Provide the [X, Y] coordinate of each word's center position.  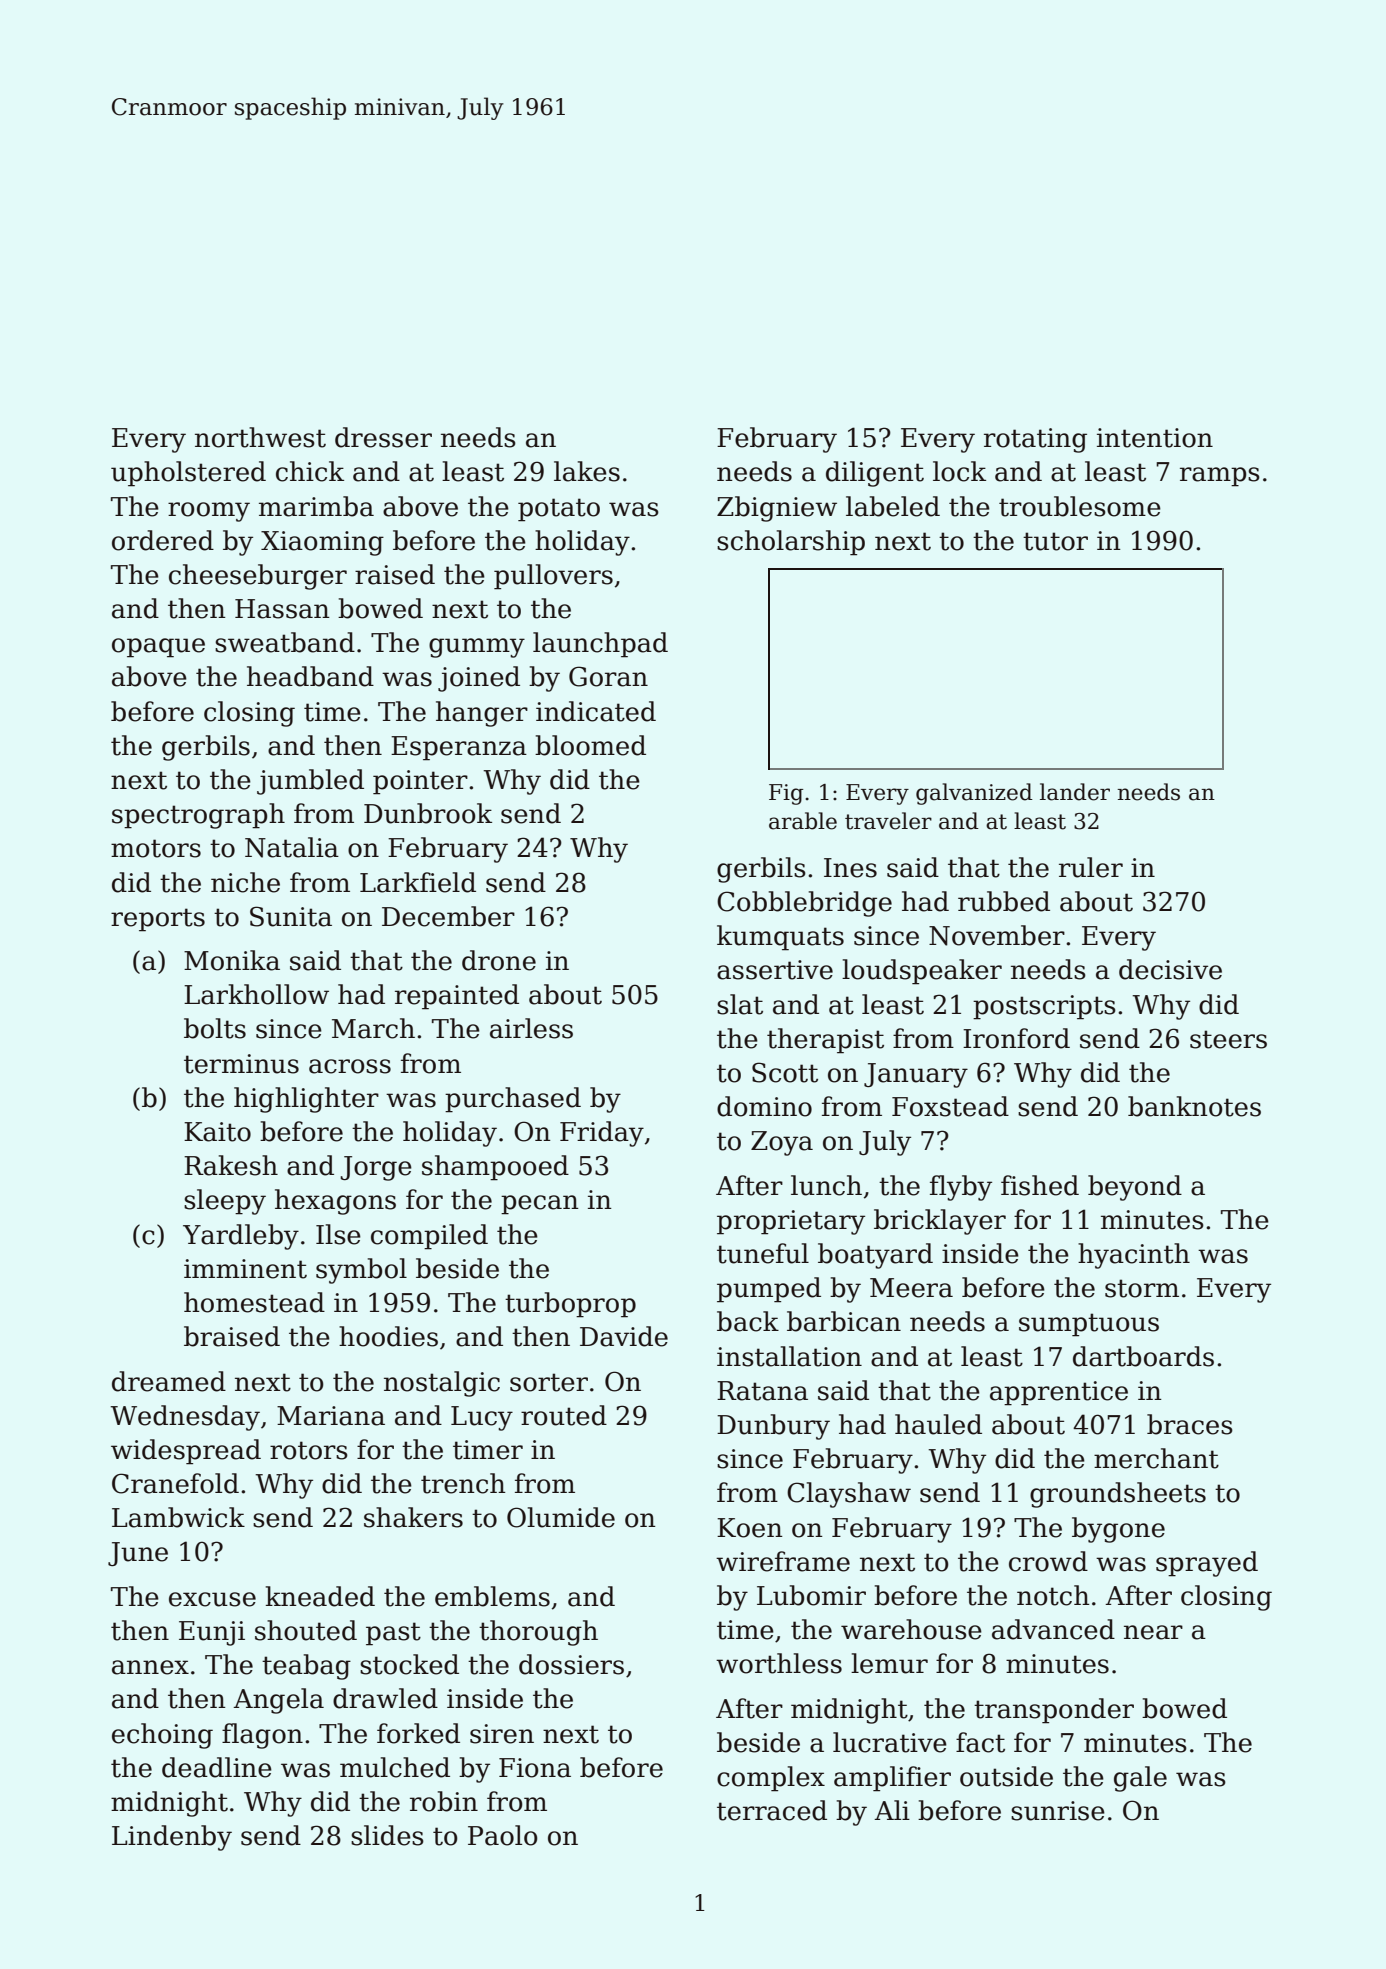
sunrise [1058, 1811]
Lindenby [172, 1838]
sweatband [285, 642]
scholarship [791, 543]
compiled [429, 1237]
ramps [1220, 477]
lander [1075, 792]
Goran [608, 676]
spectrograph [198, 816]
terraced [772, 1810]
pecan [540, 1205]
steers [1228, 1039]
